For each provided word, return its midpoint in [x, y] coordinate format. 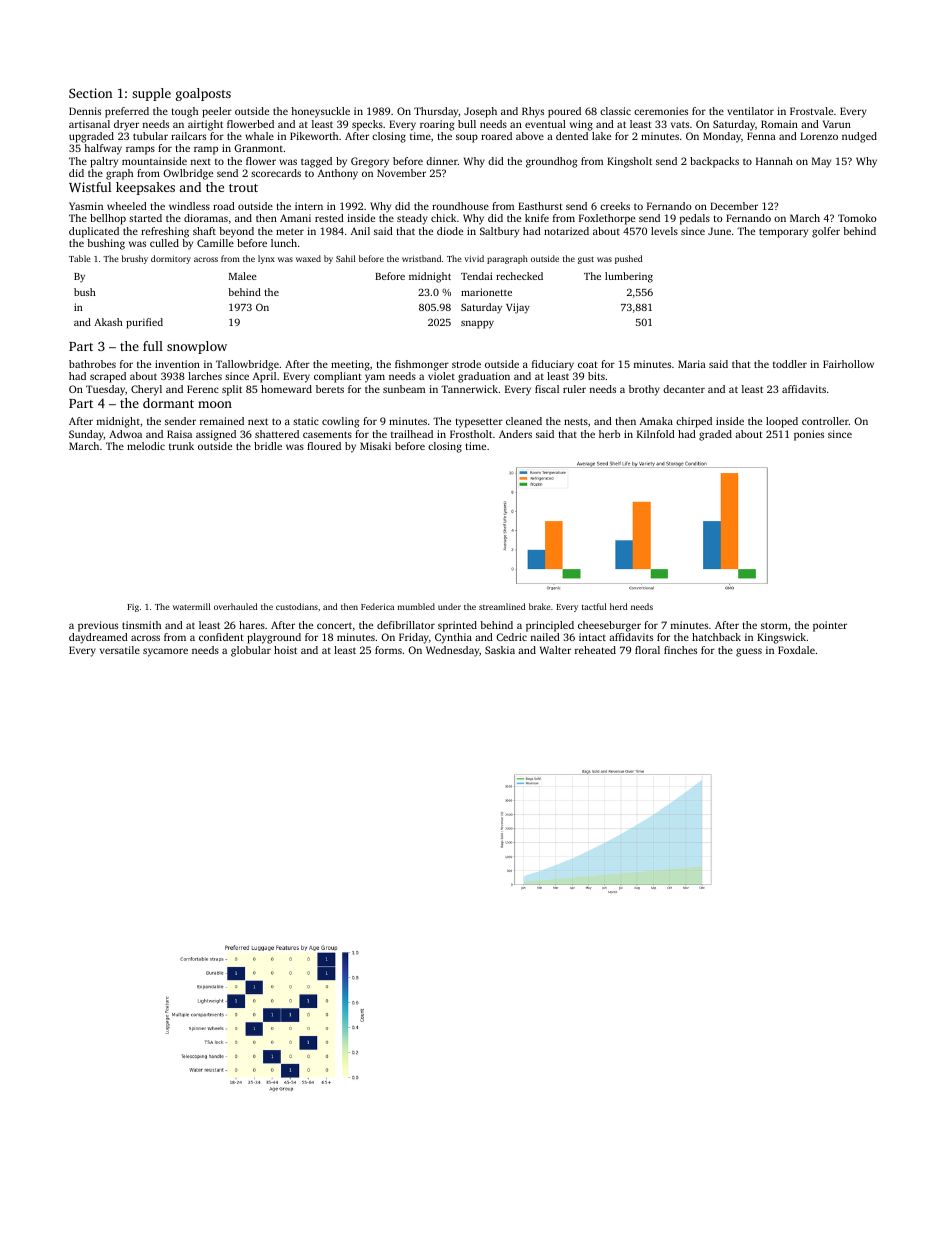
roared [496, 136]
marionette [486, 292]
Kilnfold [656, 434]
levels [664, 231]
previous [98, 626]
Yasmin [86, 206]
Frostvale [811, 111]
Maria [692, 364]
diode [450, 231]
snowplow [197, 347]
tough [185, 112]
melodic [146, 446]
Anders [515, 434]
